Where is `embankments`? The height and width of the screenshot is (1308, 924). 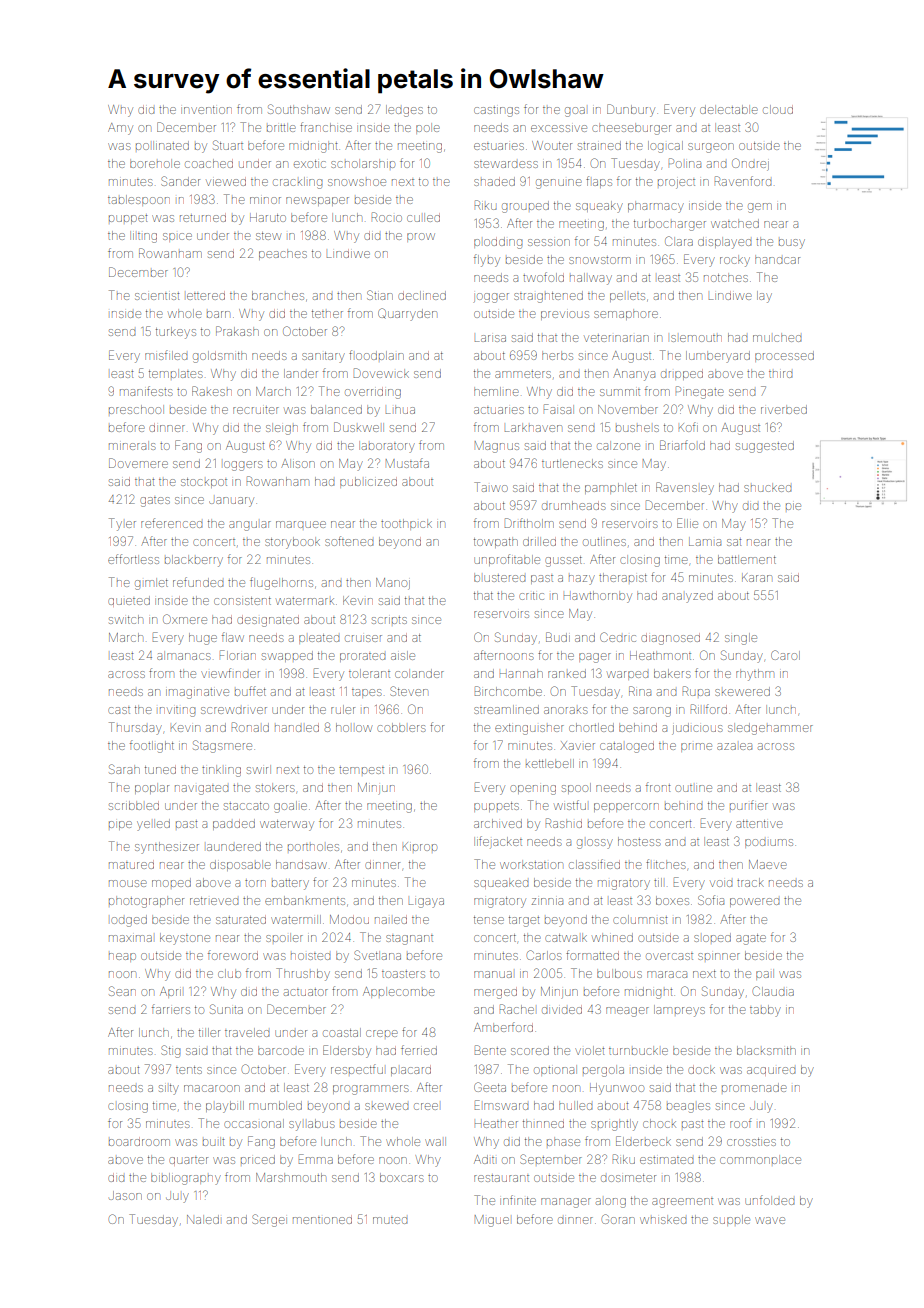
embankments is located at coordinates (305, 900).
